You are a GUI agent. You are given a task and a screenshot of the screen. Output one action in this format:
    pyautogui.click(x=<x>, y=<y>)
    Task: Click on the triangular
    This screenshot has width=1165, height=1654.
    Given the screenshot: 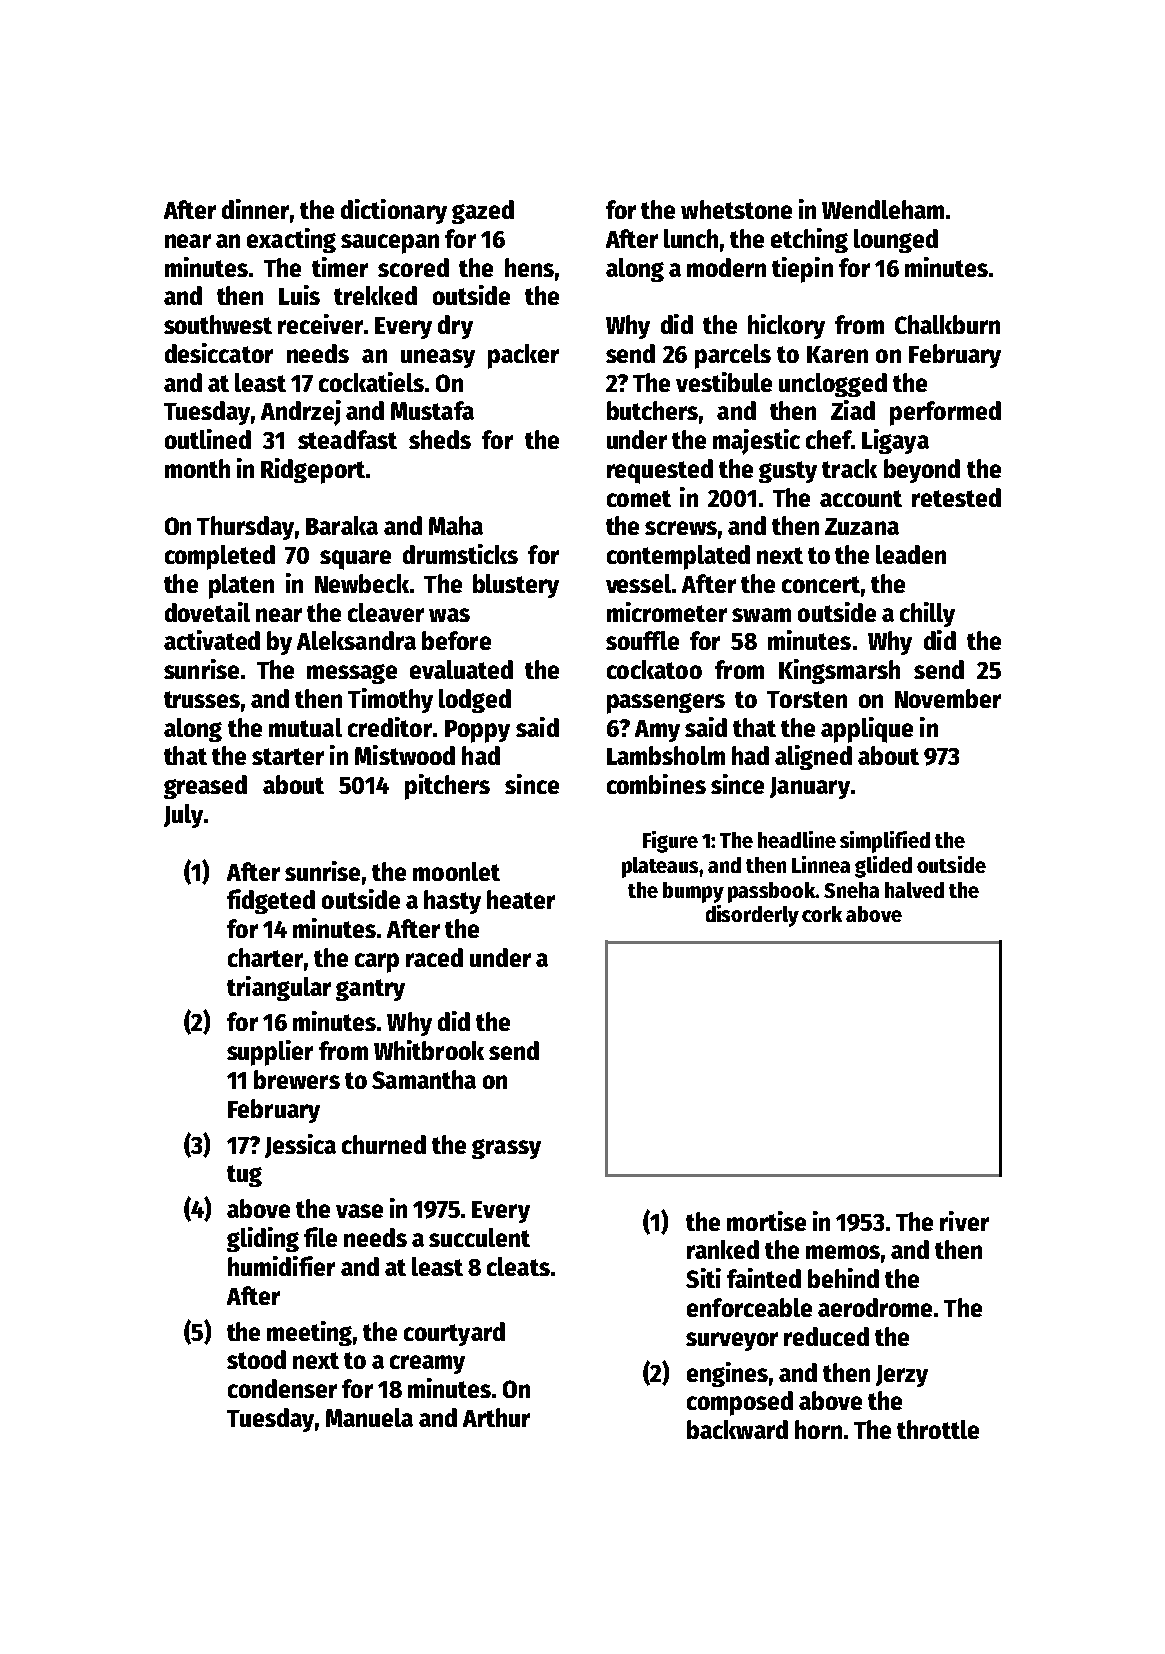 What is the action you would take?
    pyautogui.click(x=279, y=988)
